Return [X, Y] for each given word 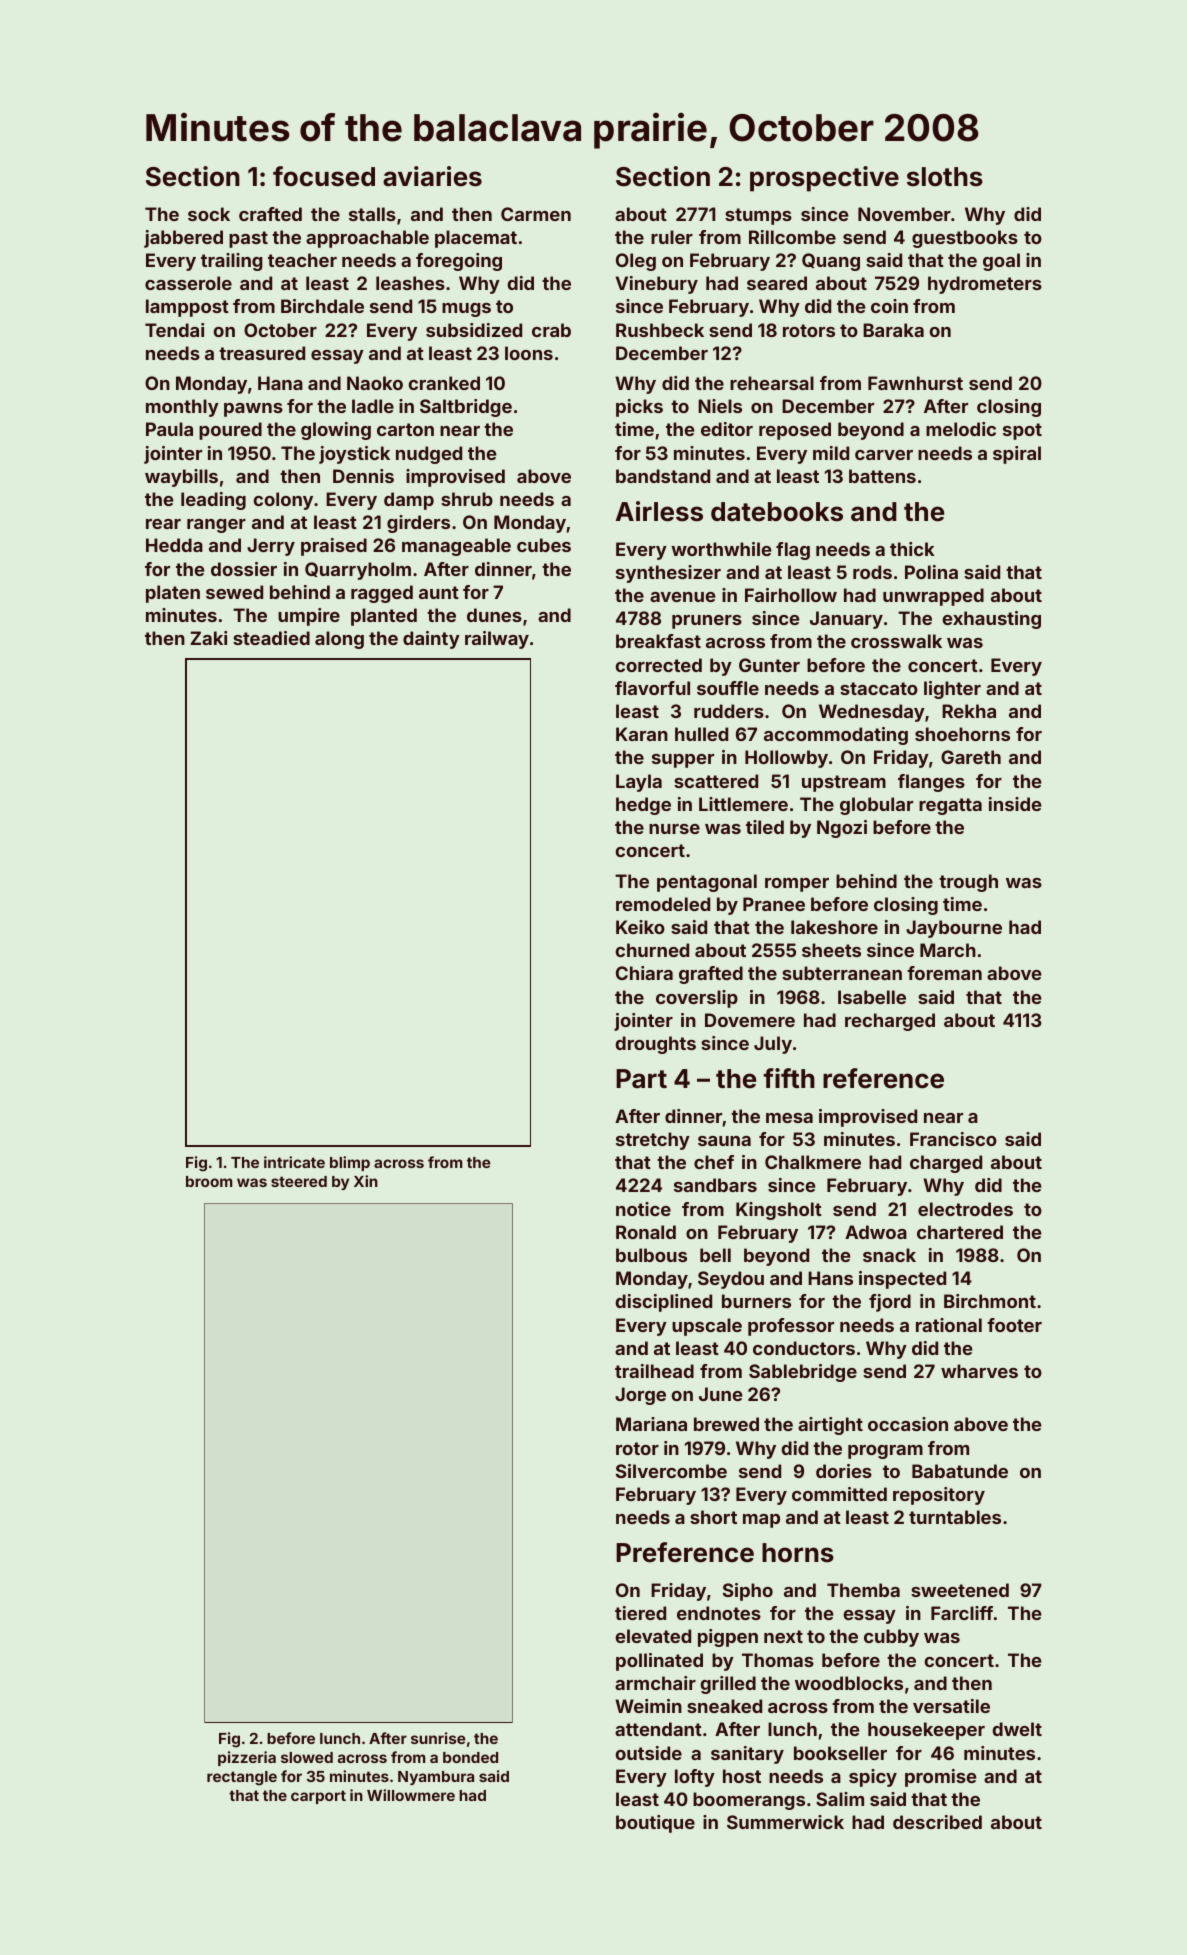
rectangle [242, 1778]
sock [209, 214]
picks [639, 408]
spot [1022, 431]
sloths [945, 177]
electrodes [965, 1209]
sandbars [715, 1185]
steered [299, 1181]
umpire [309, 617]
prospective [824, 179]
